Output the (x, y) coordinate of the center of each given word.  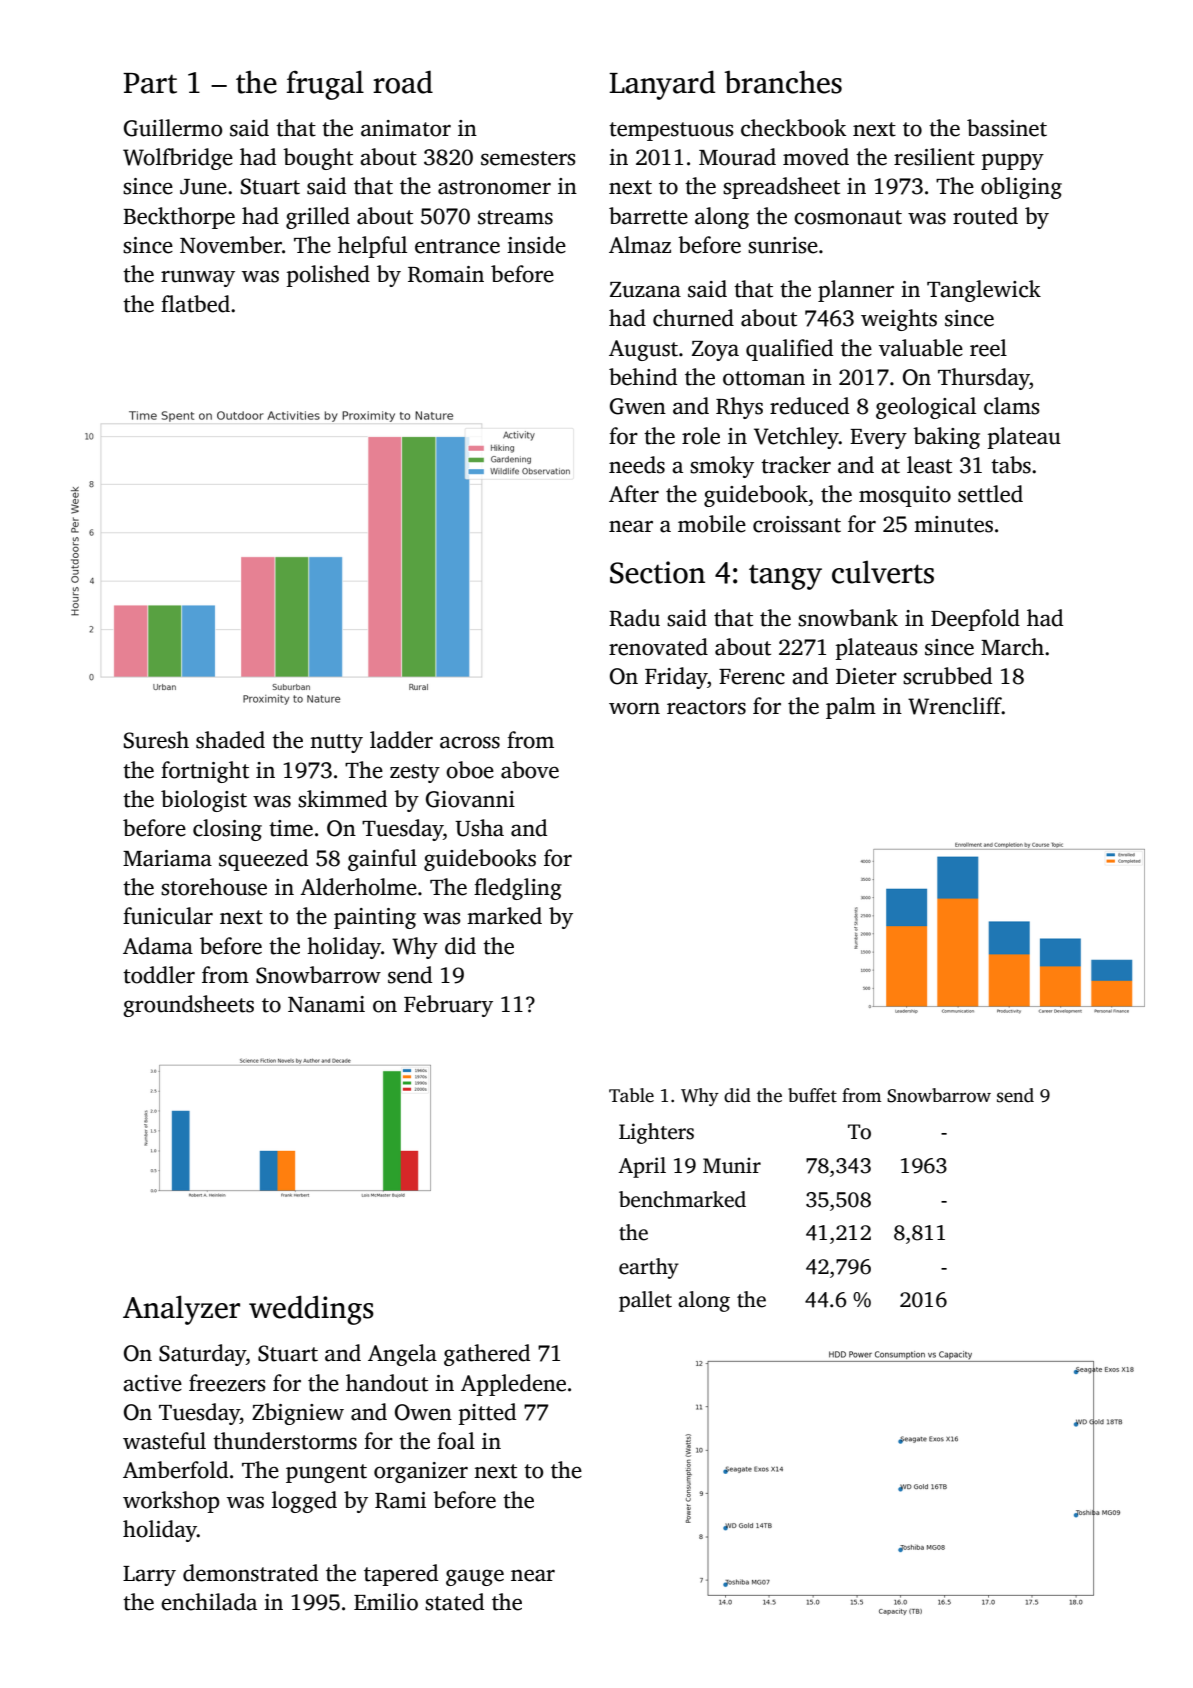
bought (318, 159)
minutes (953, 524)
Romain (446, 274)
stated (454, 1602)
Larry (149, 1576)
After (634, 494)
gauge (475, 1577)
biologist (204, 801)
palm (851, 708)
